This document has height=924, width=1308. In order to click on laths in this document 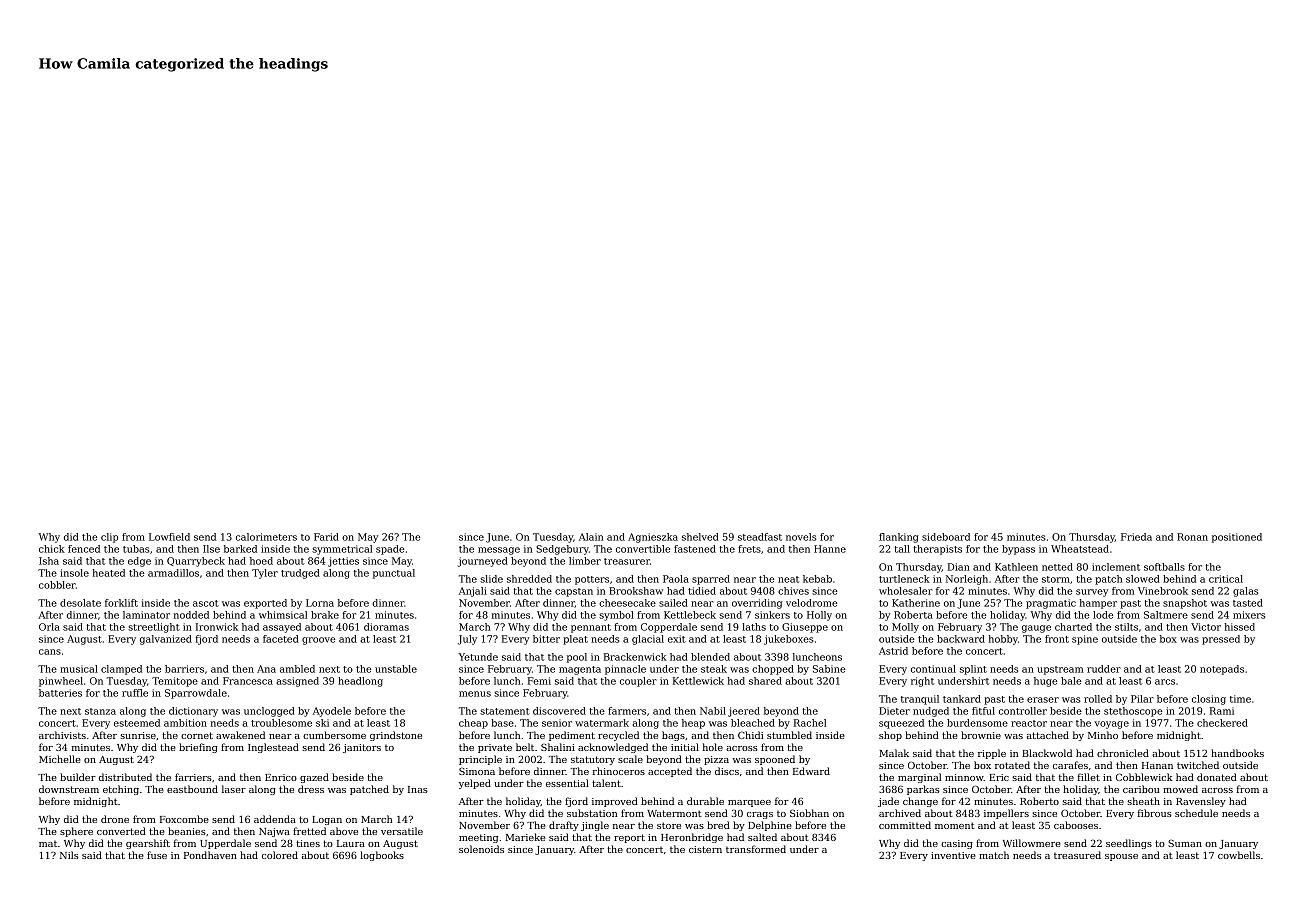, I will do `click(754, 627)`.
